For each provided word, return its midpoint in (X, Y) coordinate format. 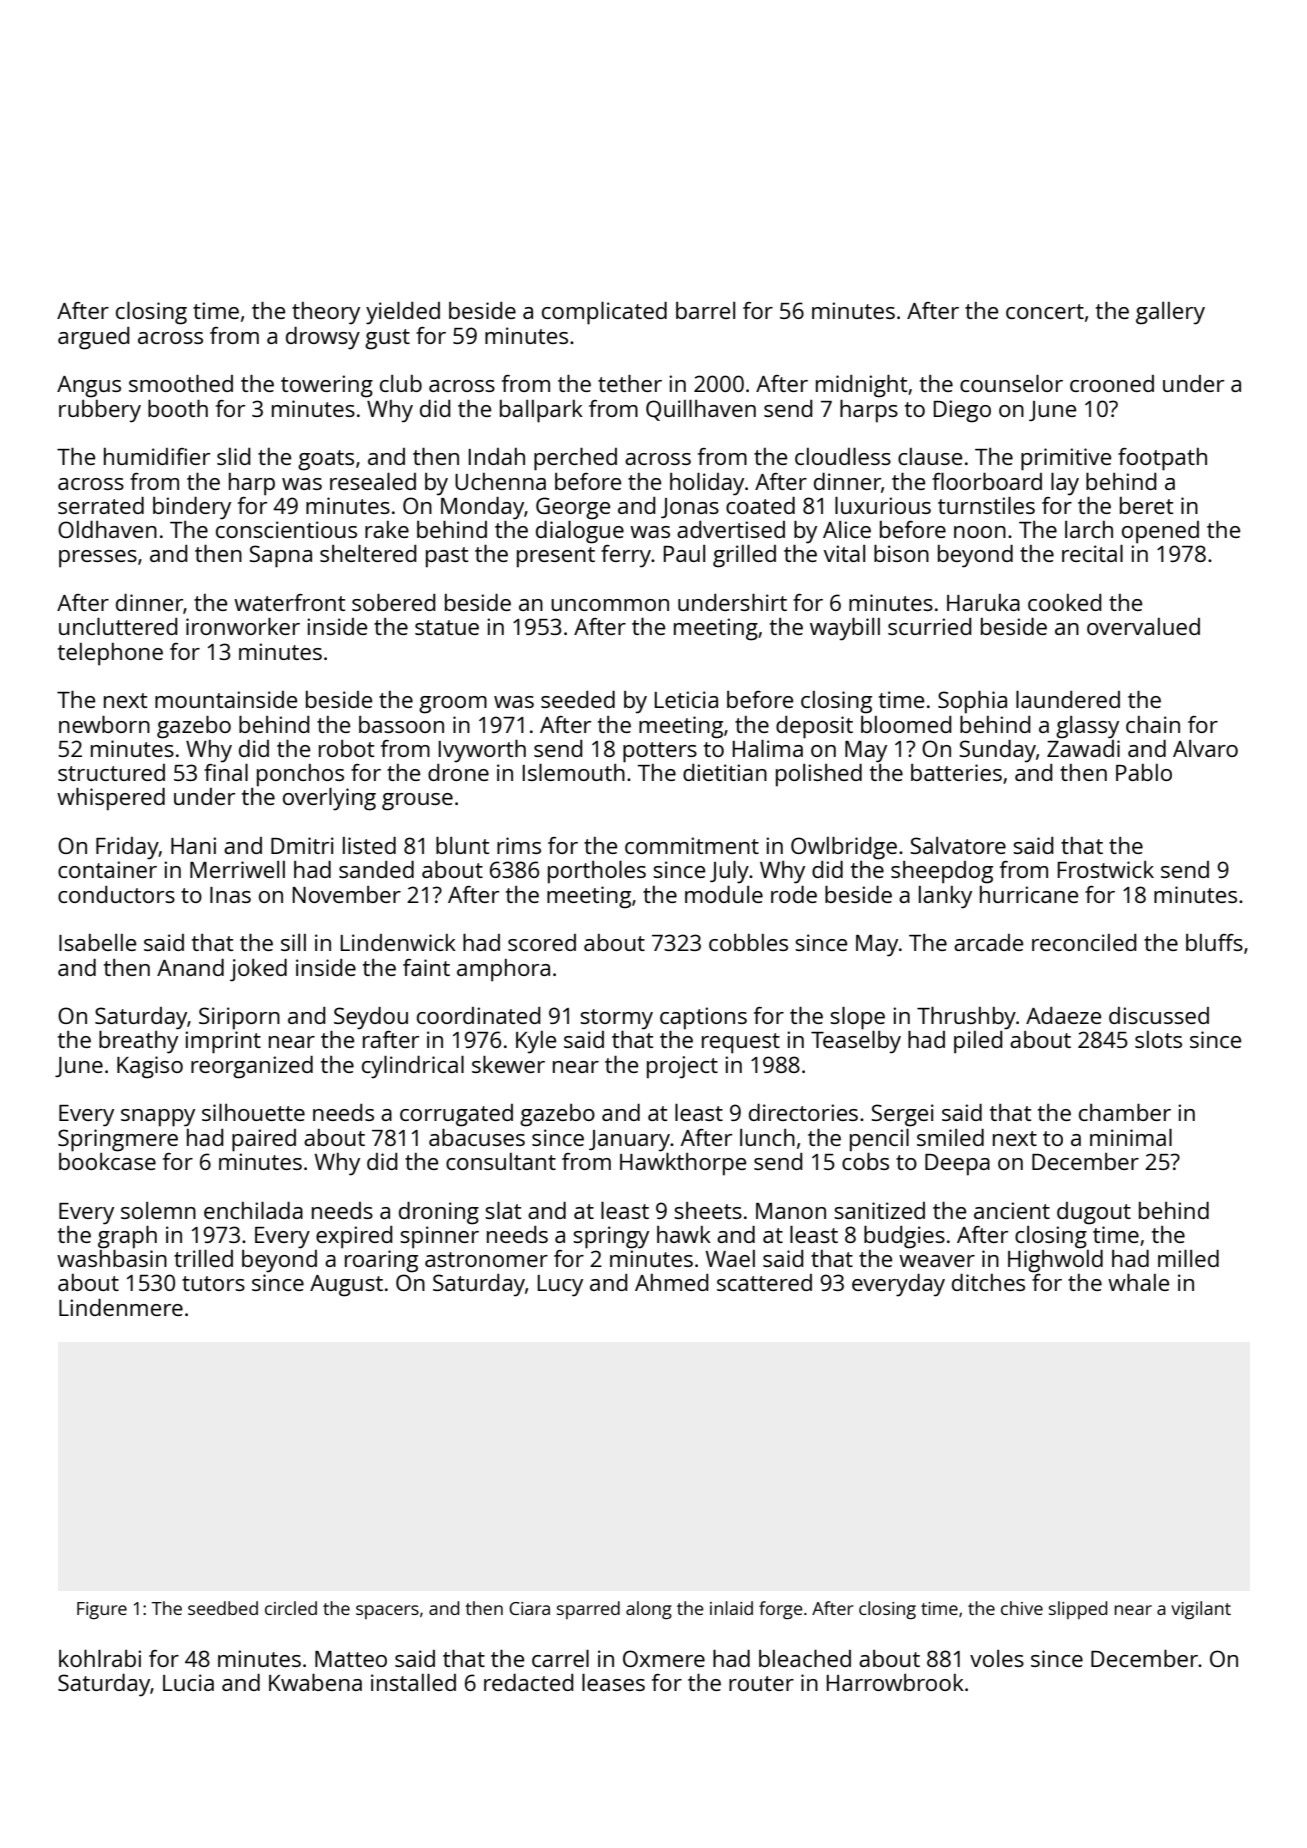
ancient (1012, 1210)
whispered (111, 799)
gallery (1170, 313)
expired (354, 1237)
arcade (988, 942)
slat (503, 1210)
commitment (692, 845)
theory (326, 313)
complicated (604, 313)
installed (413, 1682)
